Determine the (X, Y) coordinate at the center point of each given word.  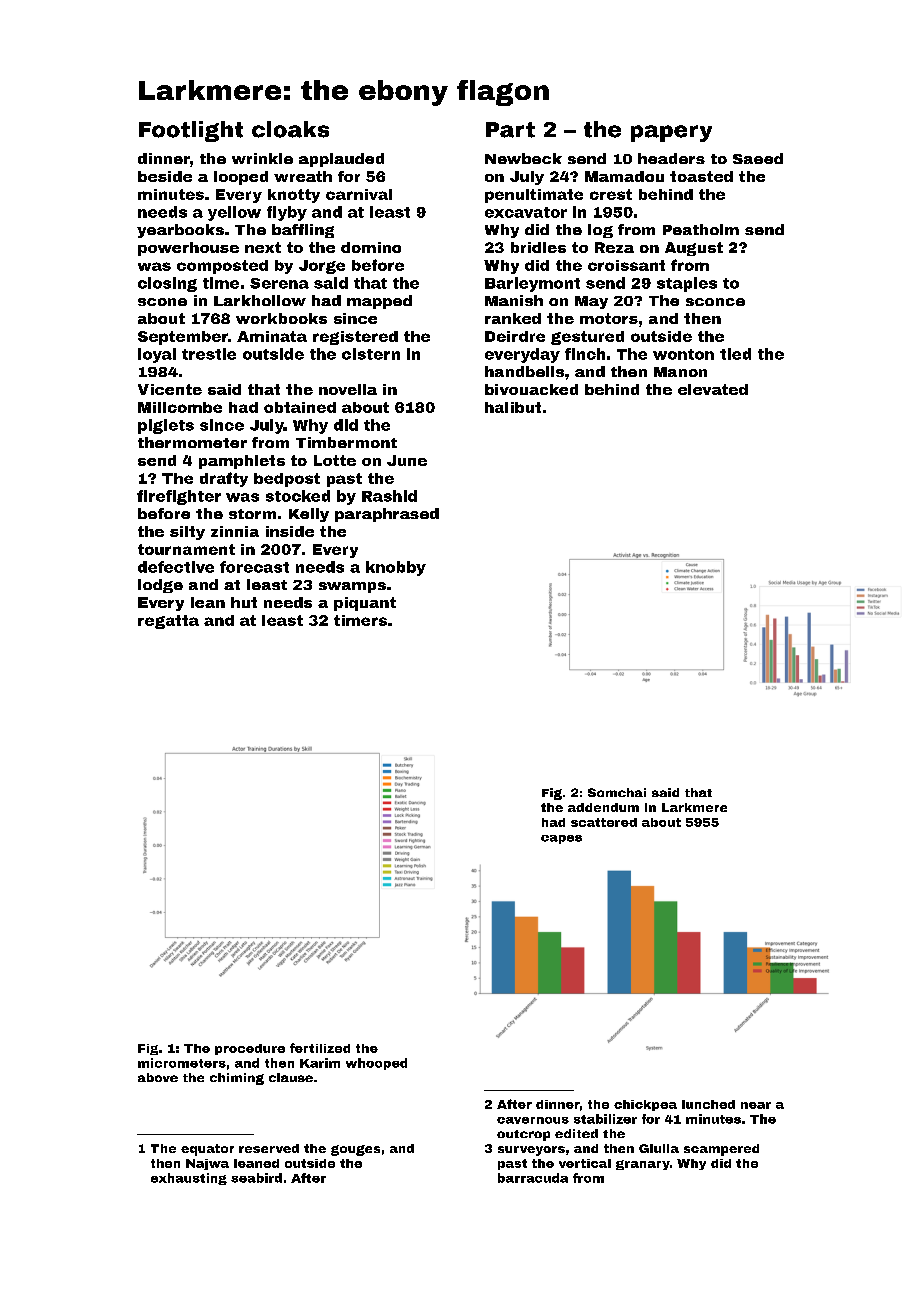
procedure (250, 1049)
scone (162, 302)
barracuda (533, 1178)
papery (671, 133)
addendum (603, 807)
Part (510, 130)
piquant (365, 604)
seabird (256, 1178)
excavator (526, 212)
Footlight (191, 131)
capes (561, 839)
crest (611, 194)
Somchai (617, 792)
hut (244, 602)
